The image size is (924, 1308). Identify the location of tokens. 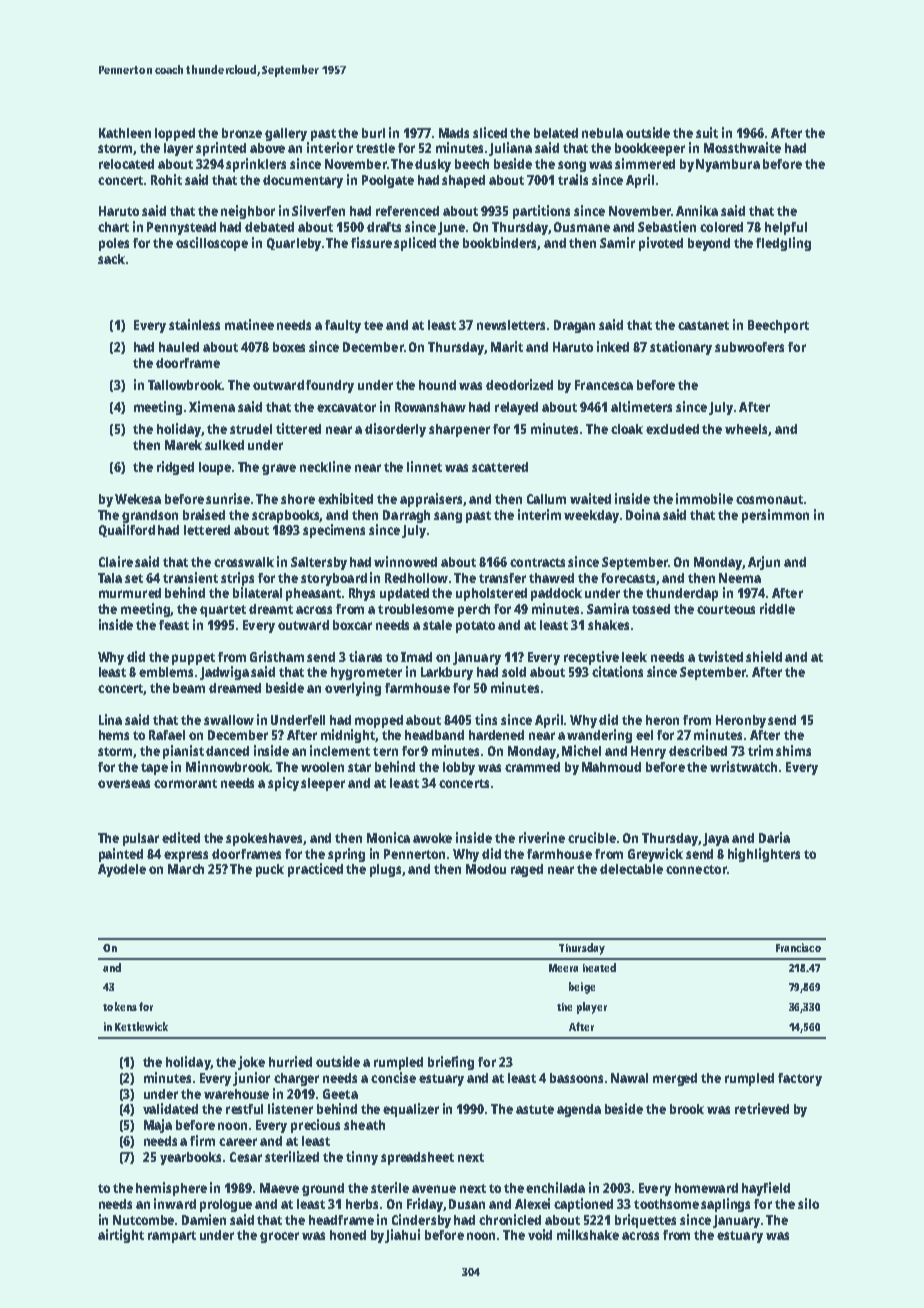
(120, 1006).
